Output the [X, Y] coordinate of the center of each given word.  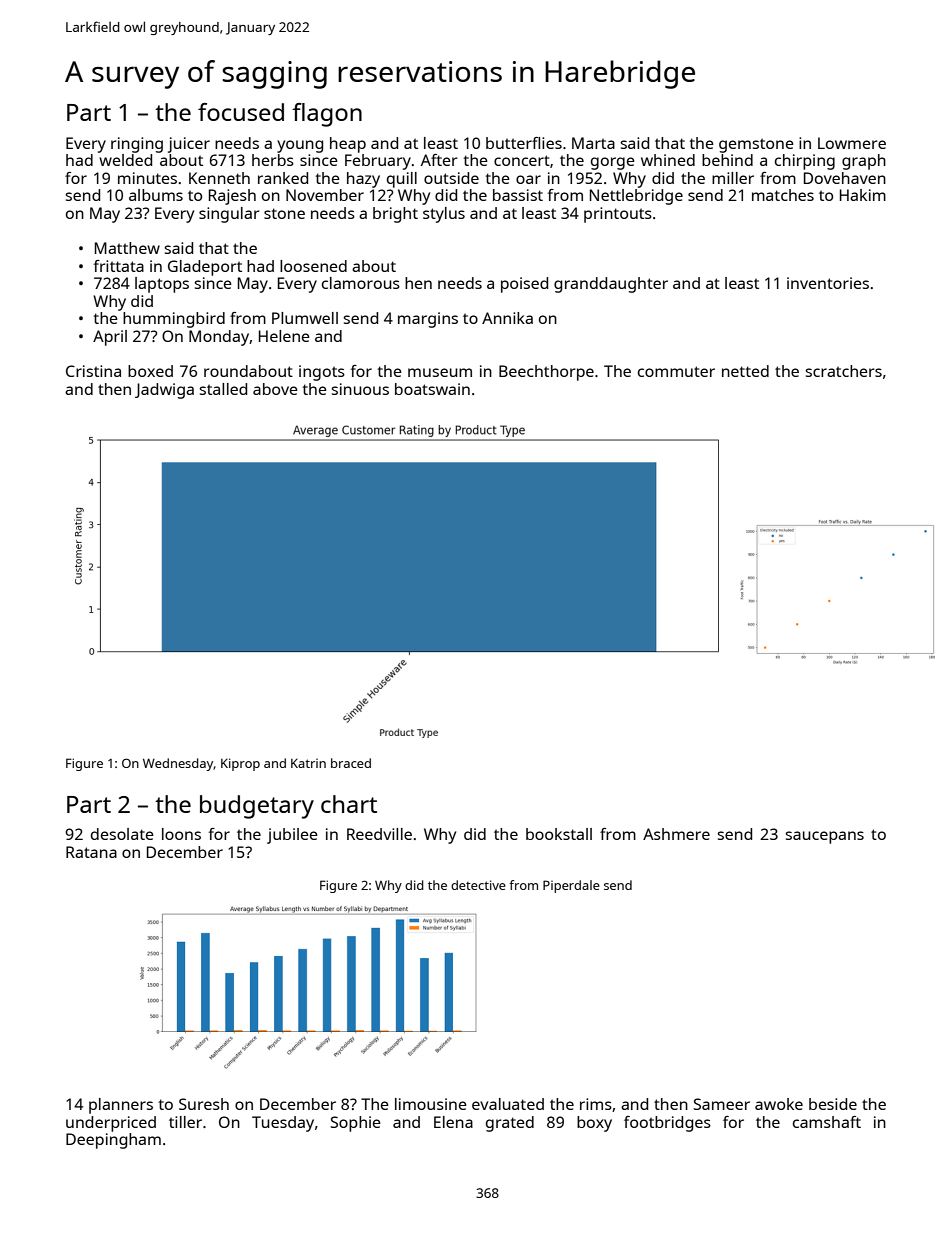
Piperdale [571, 886]
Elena [453, 1122]
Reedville [379, 834]
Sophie [356, 1124]
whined [668, 160]
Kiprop [240, 764]
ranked [283, 178]
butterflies [524, 143]
